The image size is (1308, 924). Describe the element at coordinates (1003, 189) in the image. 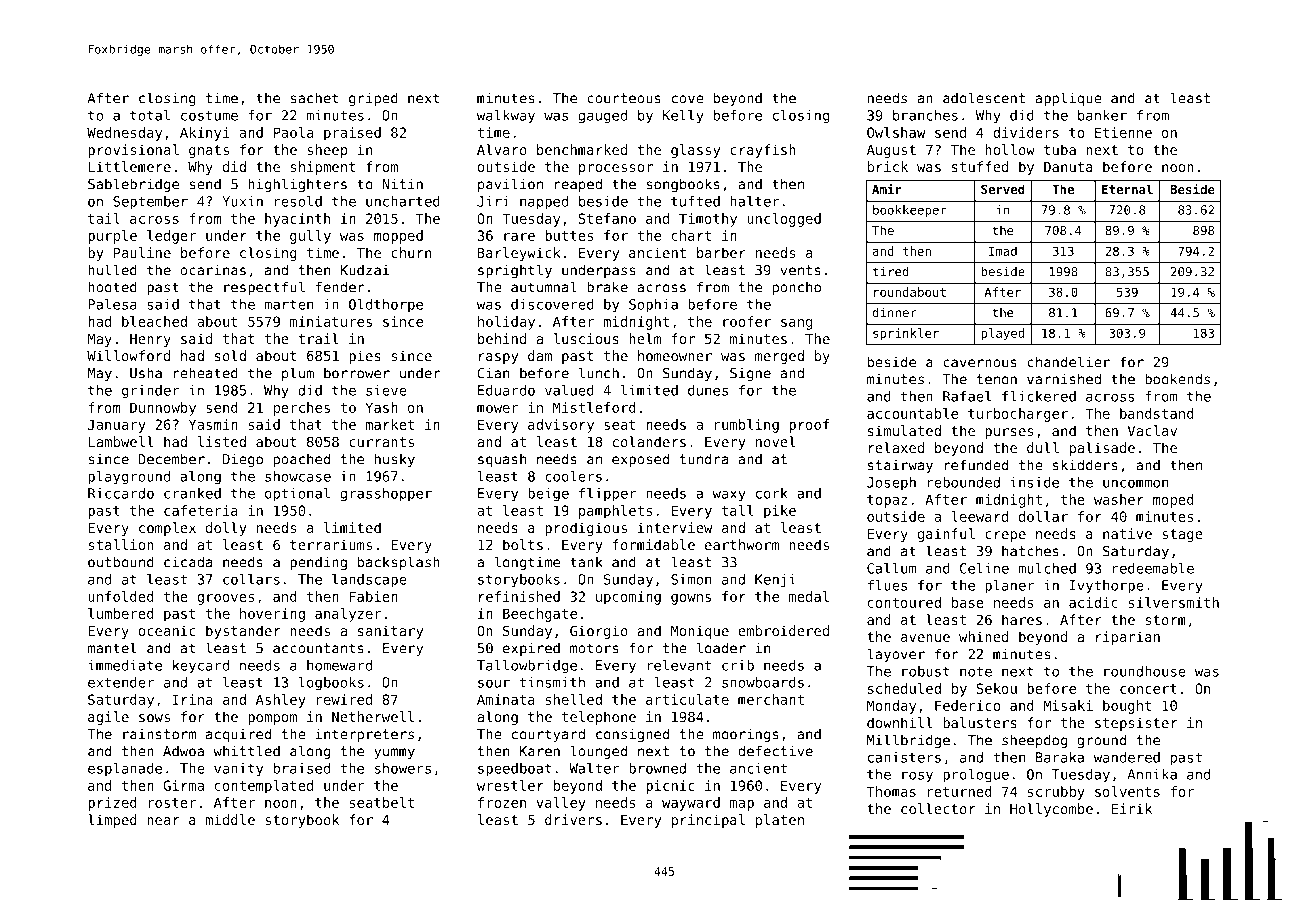

I see `Served` at that location.
